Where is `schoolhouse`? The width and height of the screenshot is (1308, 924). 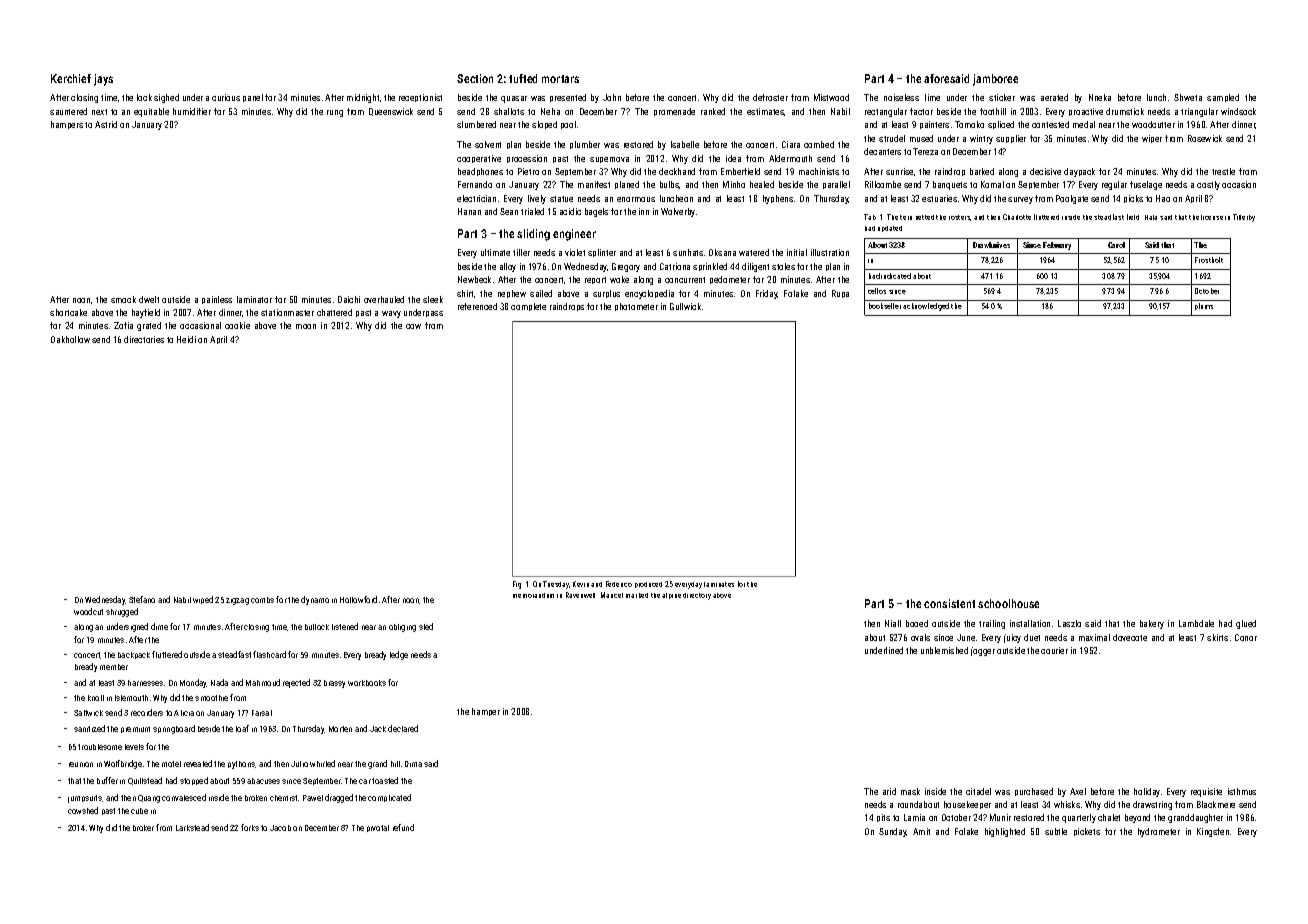
schoolhouse is located at coordinates (1008, 603).
